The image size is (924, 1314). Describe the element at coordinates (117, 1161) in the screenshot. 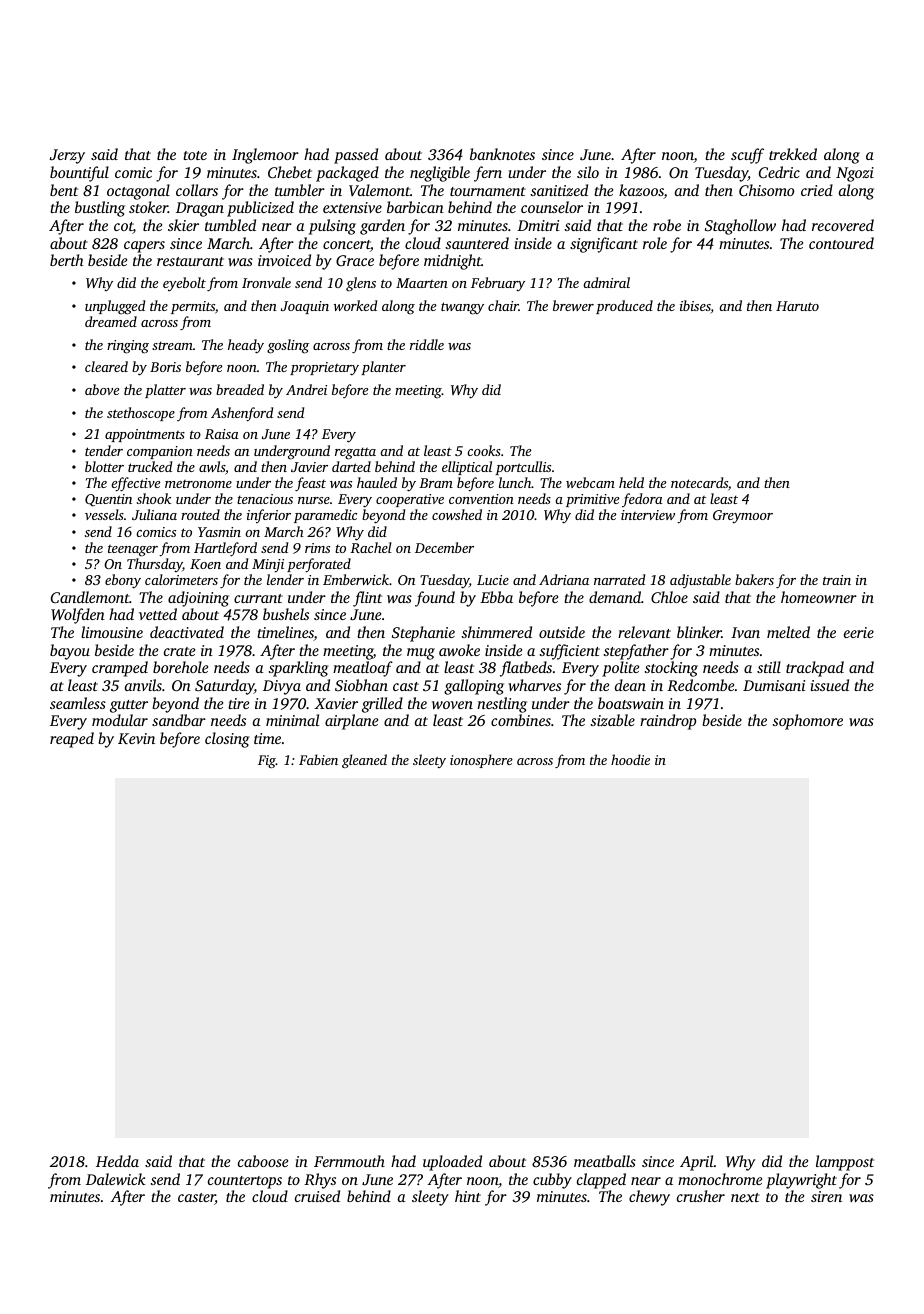

I see `Hedda` at that location.
